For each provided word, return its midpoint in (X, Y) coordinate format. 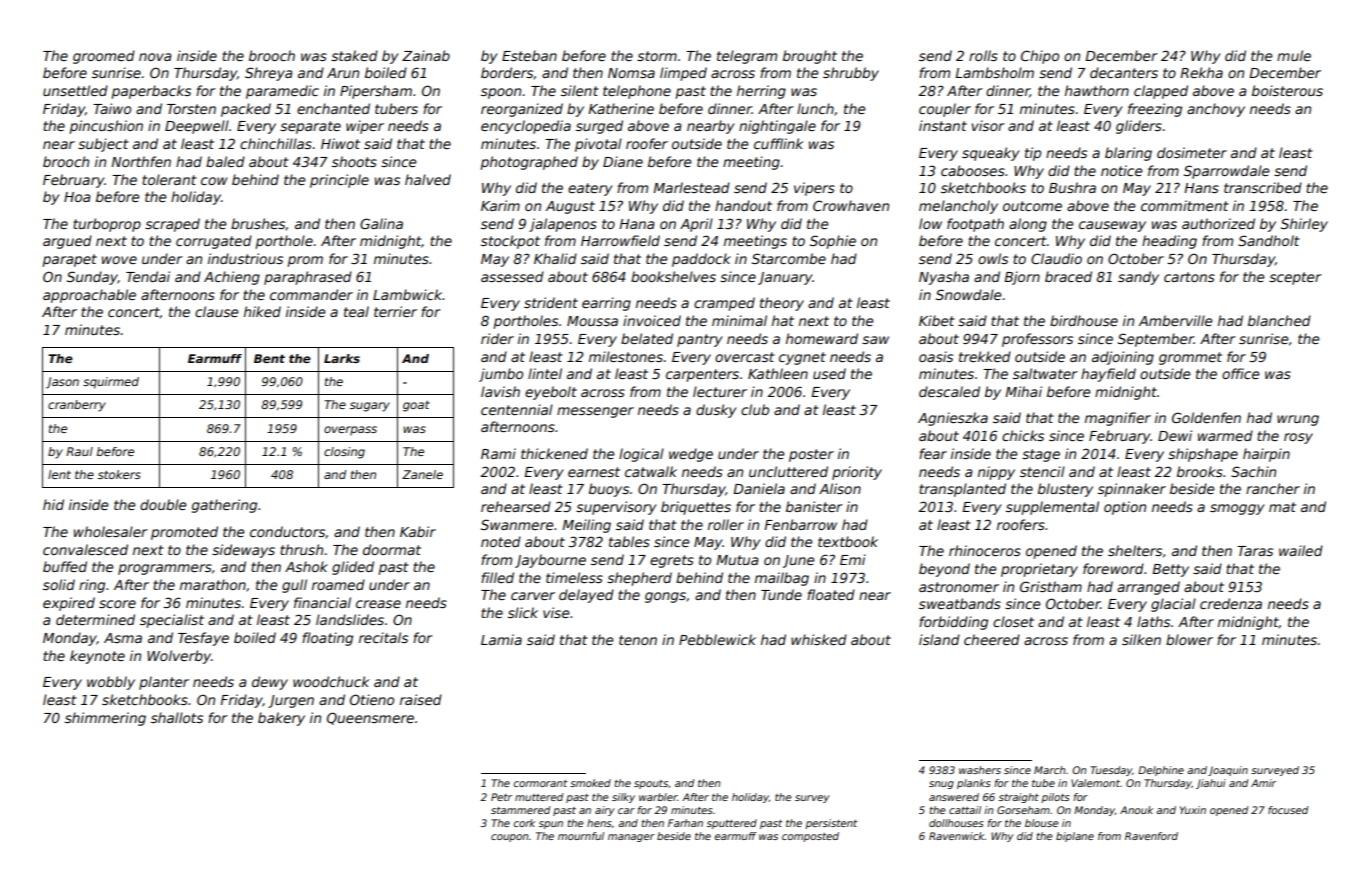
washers (980, 770)
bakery (281, 719)
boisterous (1287, 90)
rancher (1273, 488)
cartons (1189, 277)
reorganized (522, 110)
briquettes (696, 508)
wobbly (111, 683)
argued (67, 242)
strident (551, 302)
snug (941, 785)
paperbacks (151, 92)
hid (53, 504)
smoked (590, 783)
